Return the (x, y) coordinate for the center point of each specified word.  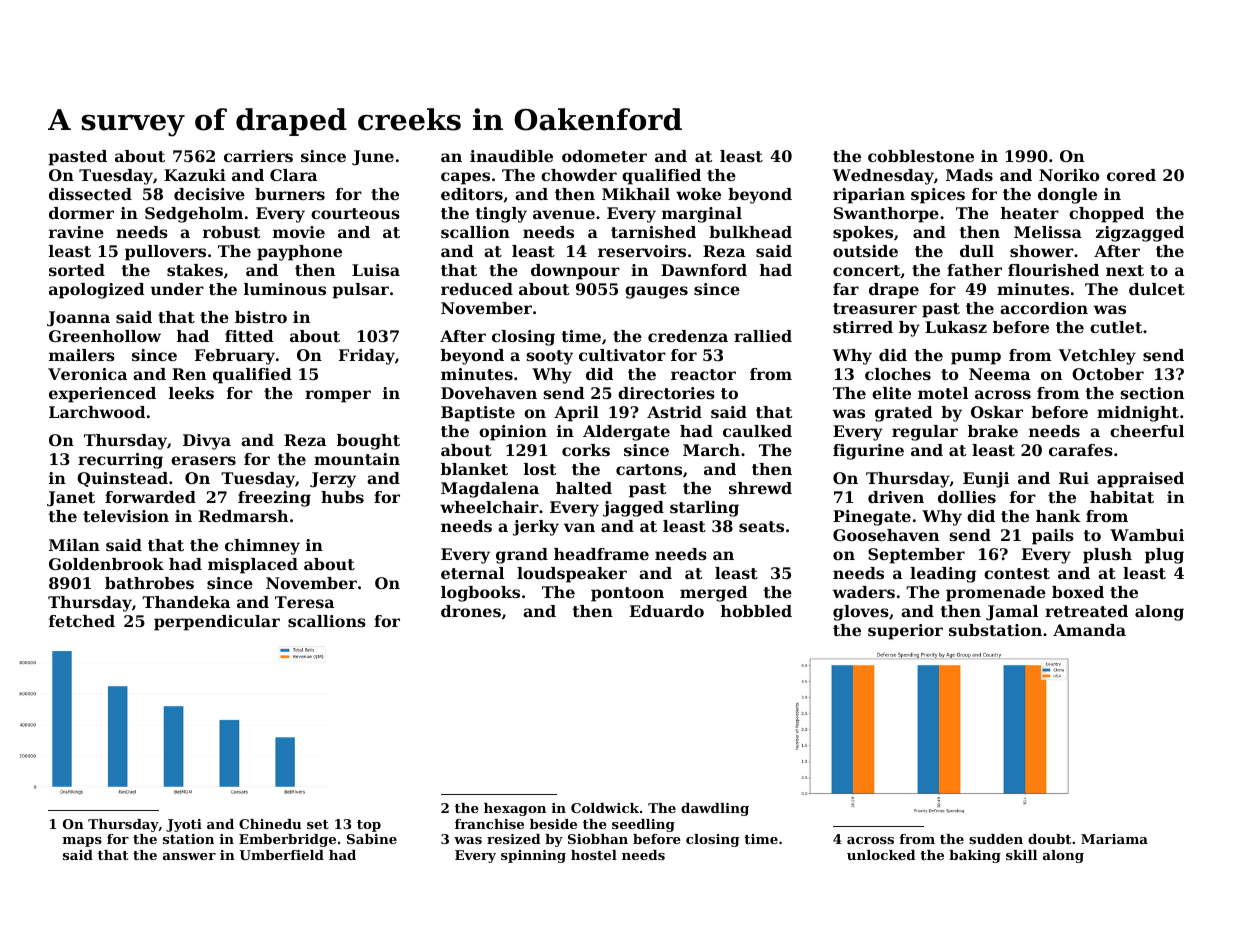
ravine (76, 232)
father (974, 270)
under (177, 289)
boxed (1078, 592)
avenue (564, 214)
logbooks (480, 594)
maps (82, 842)
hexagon (515, 809)
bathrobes (149, 583)
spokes (863, 234)
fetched (82, 621)
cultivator (622, 355)
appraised (1140, 480)
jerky (536, 528)
